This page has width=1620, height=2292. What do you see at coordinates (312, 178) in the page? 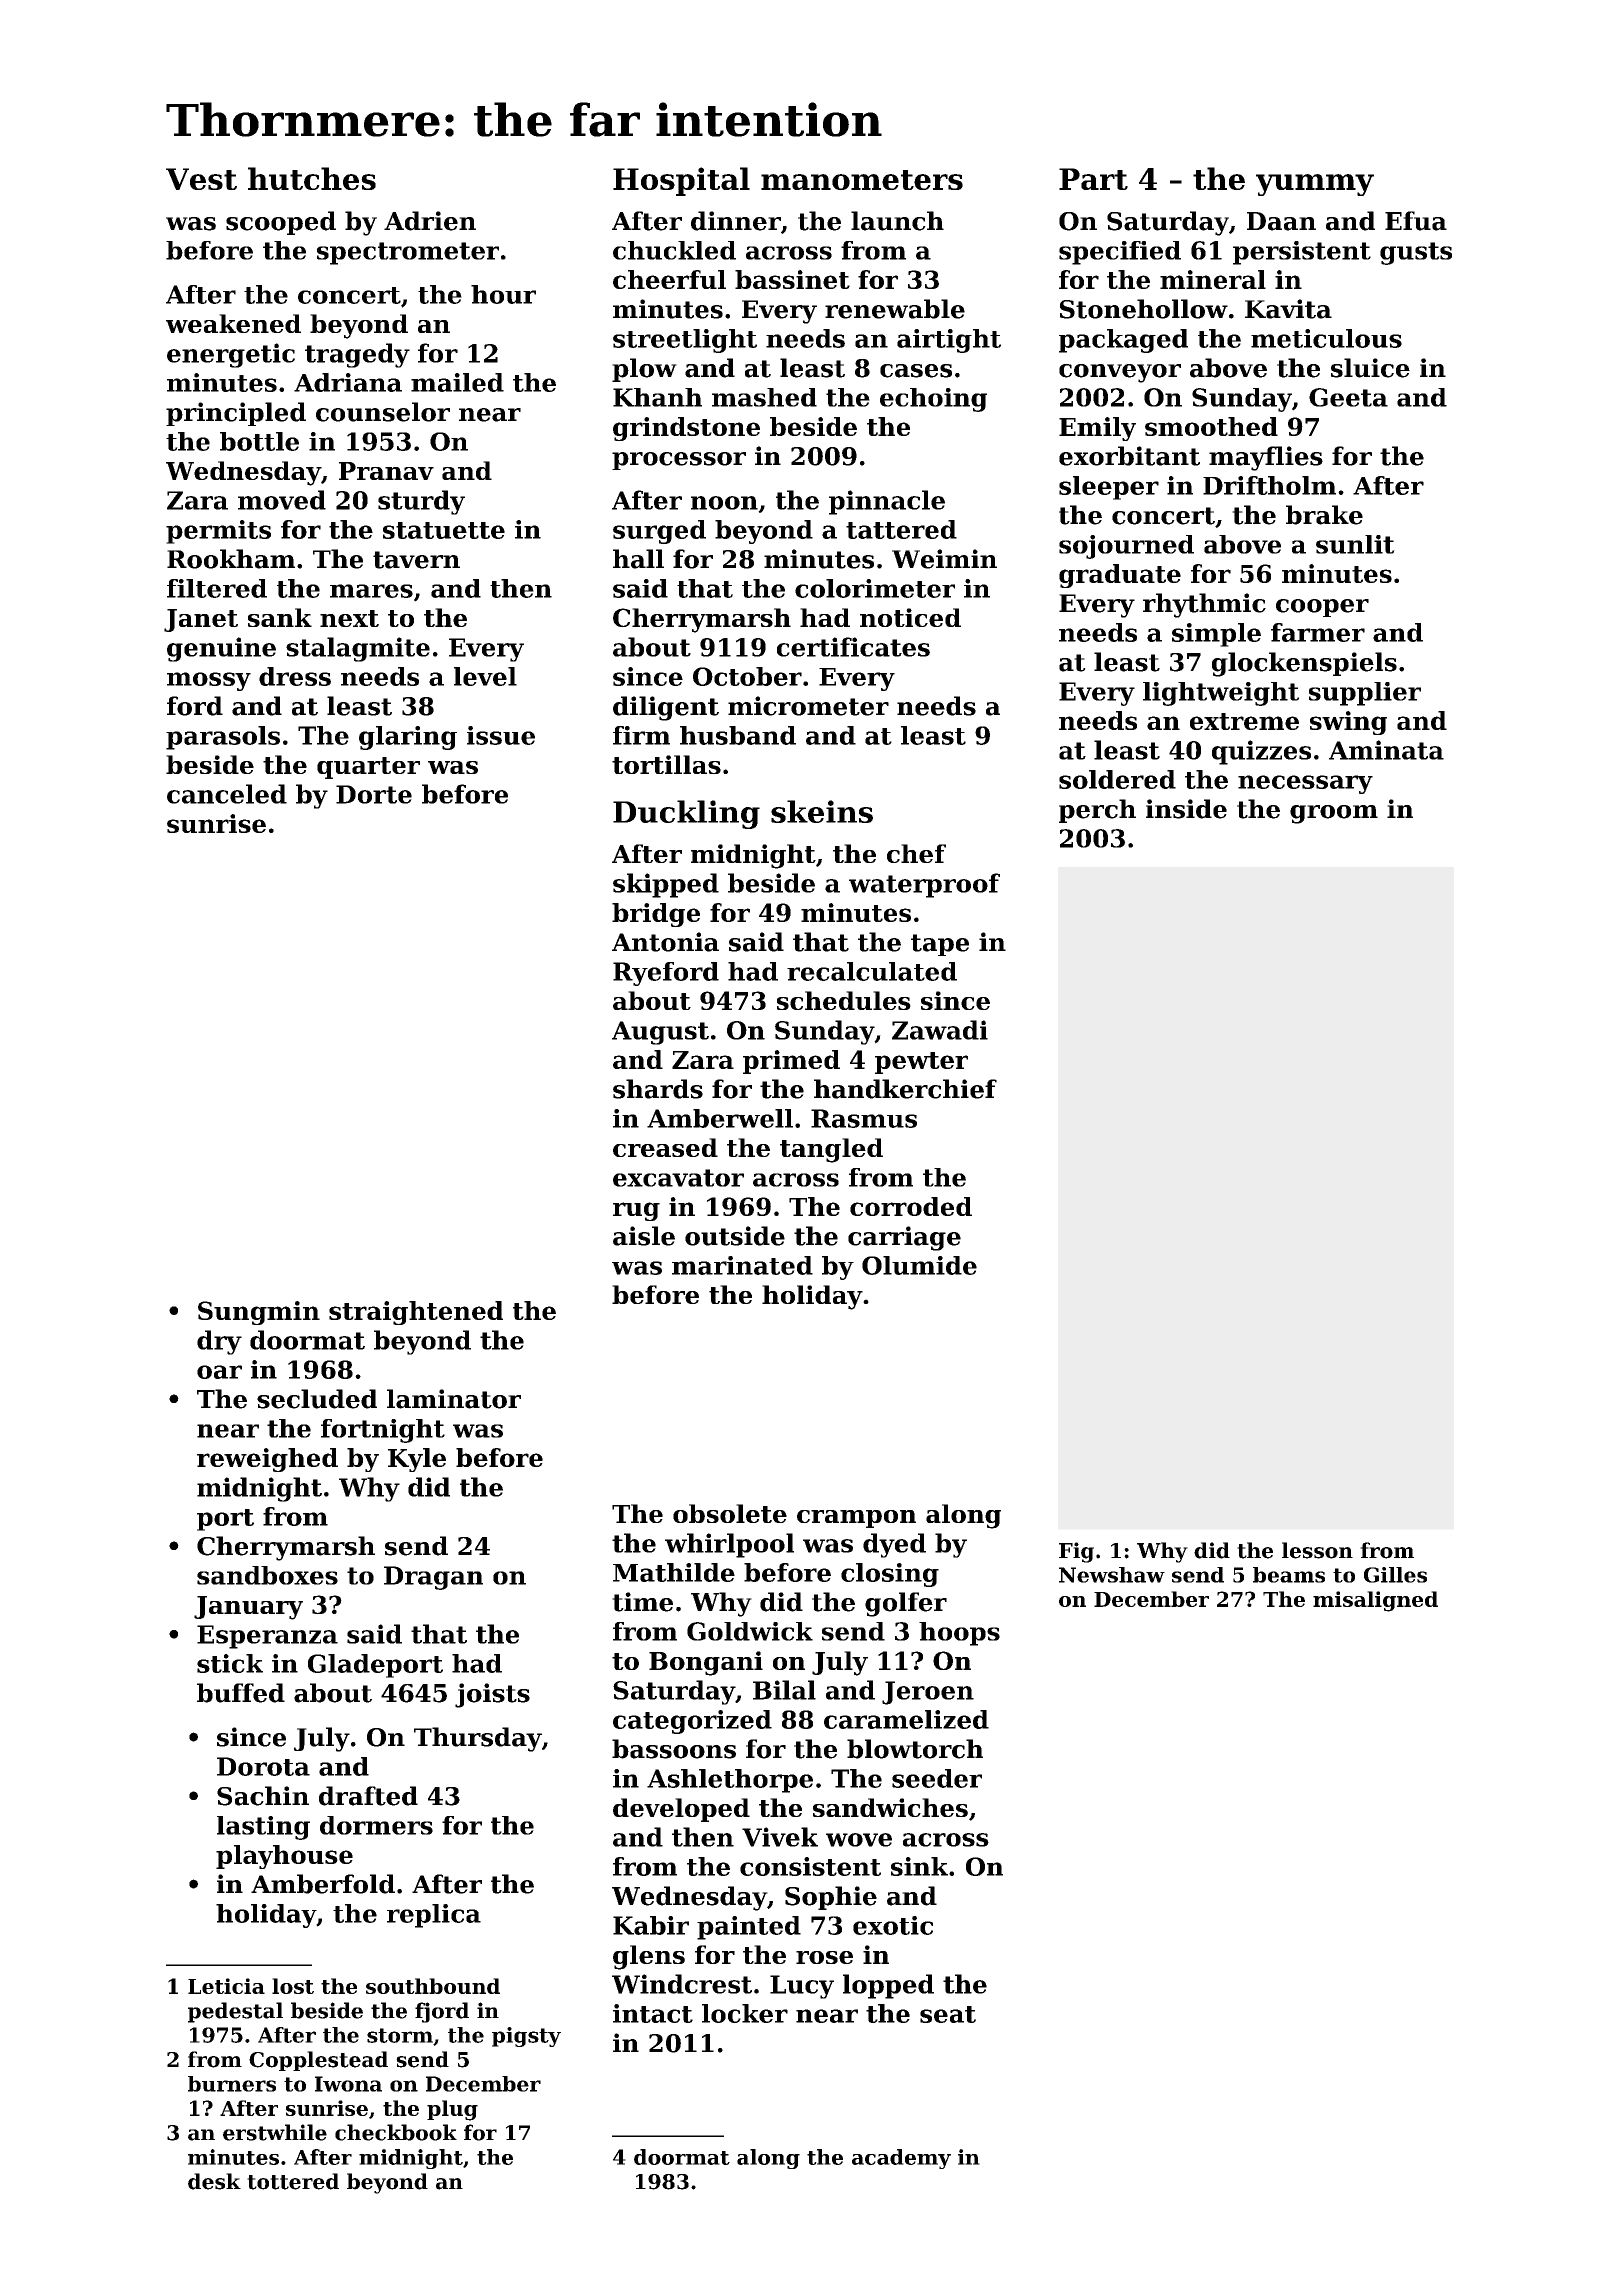
I see `hutches` at bounding box center [312, 178].
